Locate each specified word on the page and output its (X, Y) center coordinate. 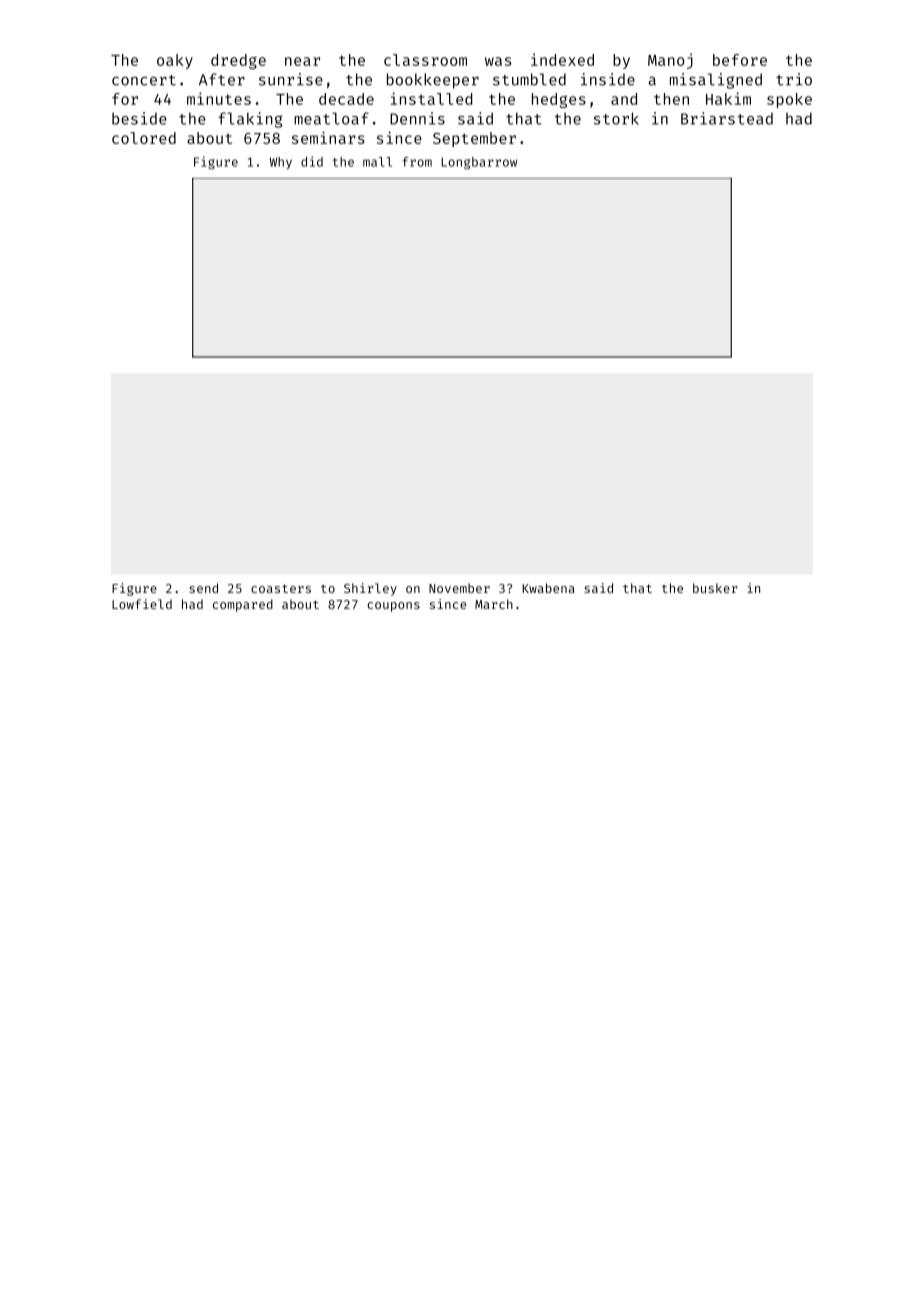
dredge (238, 61)
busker (715, 588)
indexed (562, 59)
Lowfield (142, 604)
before (740, 60)
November (459, 588)
